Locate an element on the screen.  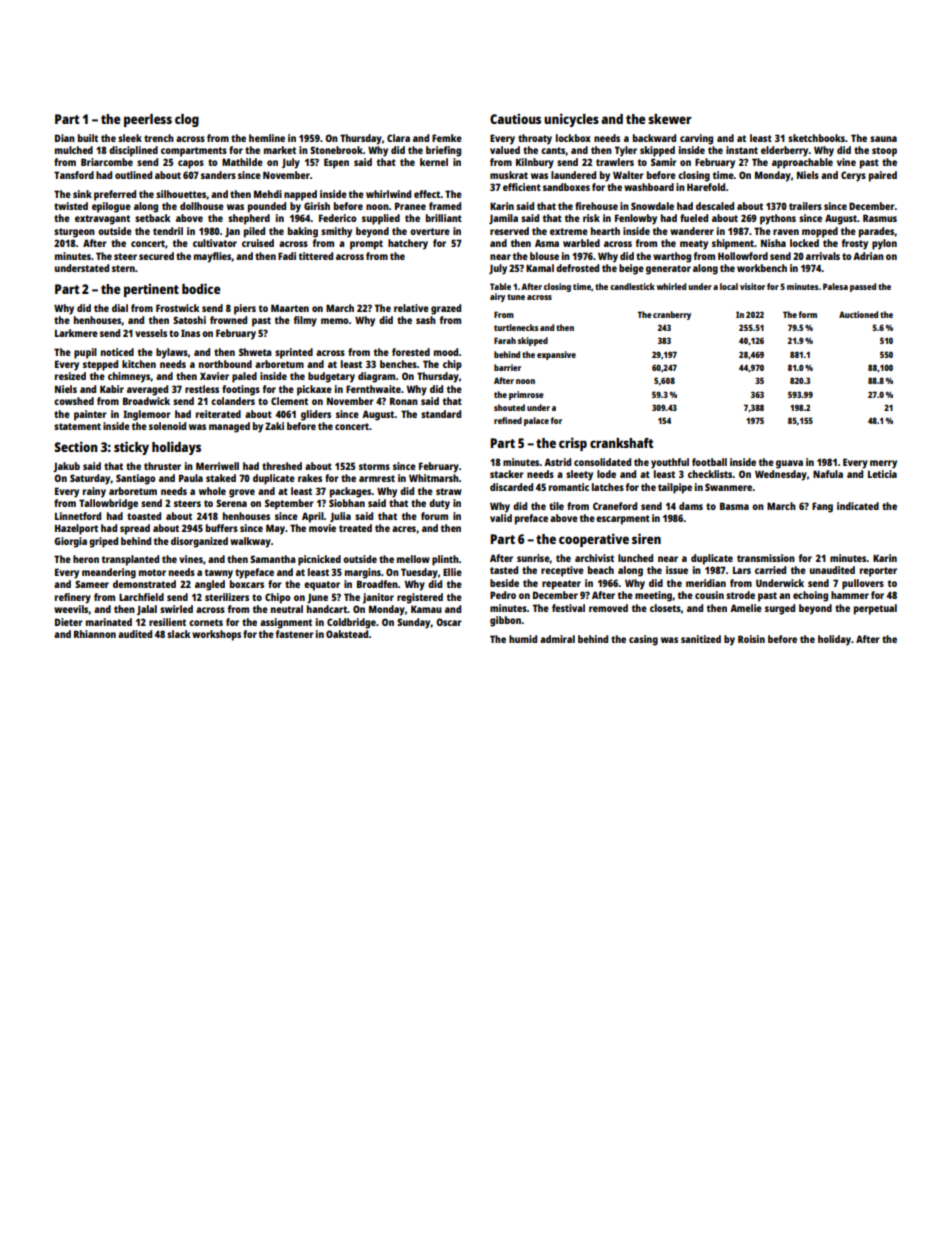
peerless is located at coordinates (148, 120).
